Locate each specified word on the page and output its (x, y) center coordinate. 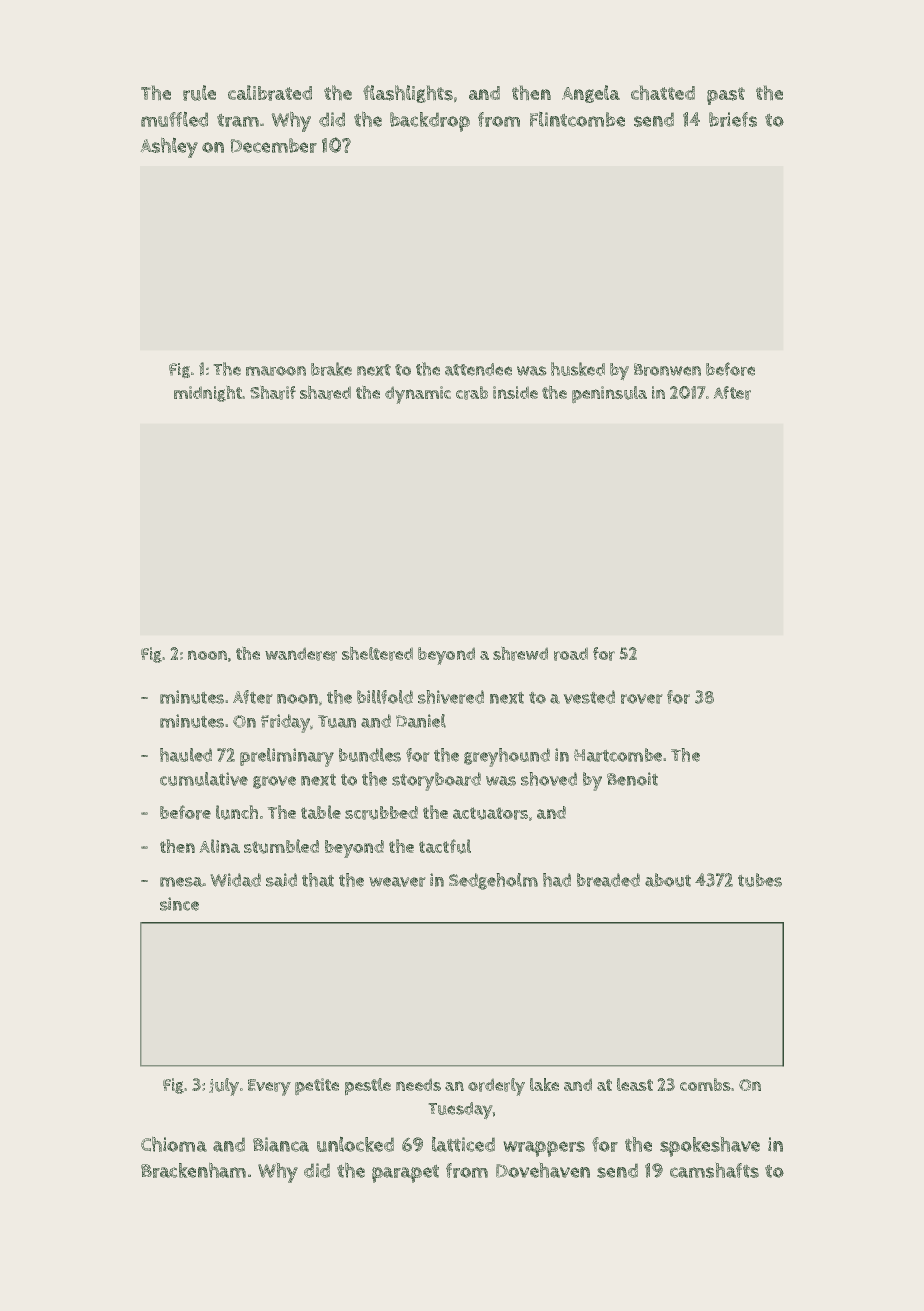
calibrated (270, 93)
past (726, 96)
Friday (285, 723)
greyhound (507, 757)
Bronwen (667, 369)
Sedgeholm (493, 881)
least (635, 1084)
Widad (235, 880)
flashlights (408, 94)
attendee (478, 369)
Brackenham (193, 1170)
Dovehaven (543, 1170)
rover (642, 699)
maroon (276, 371)
